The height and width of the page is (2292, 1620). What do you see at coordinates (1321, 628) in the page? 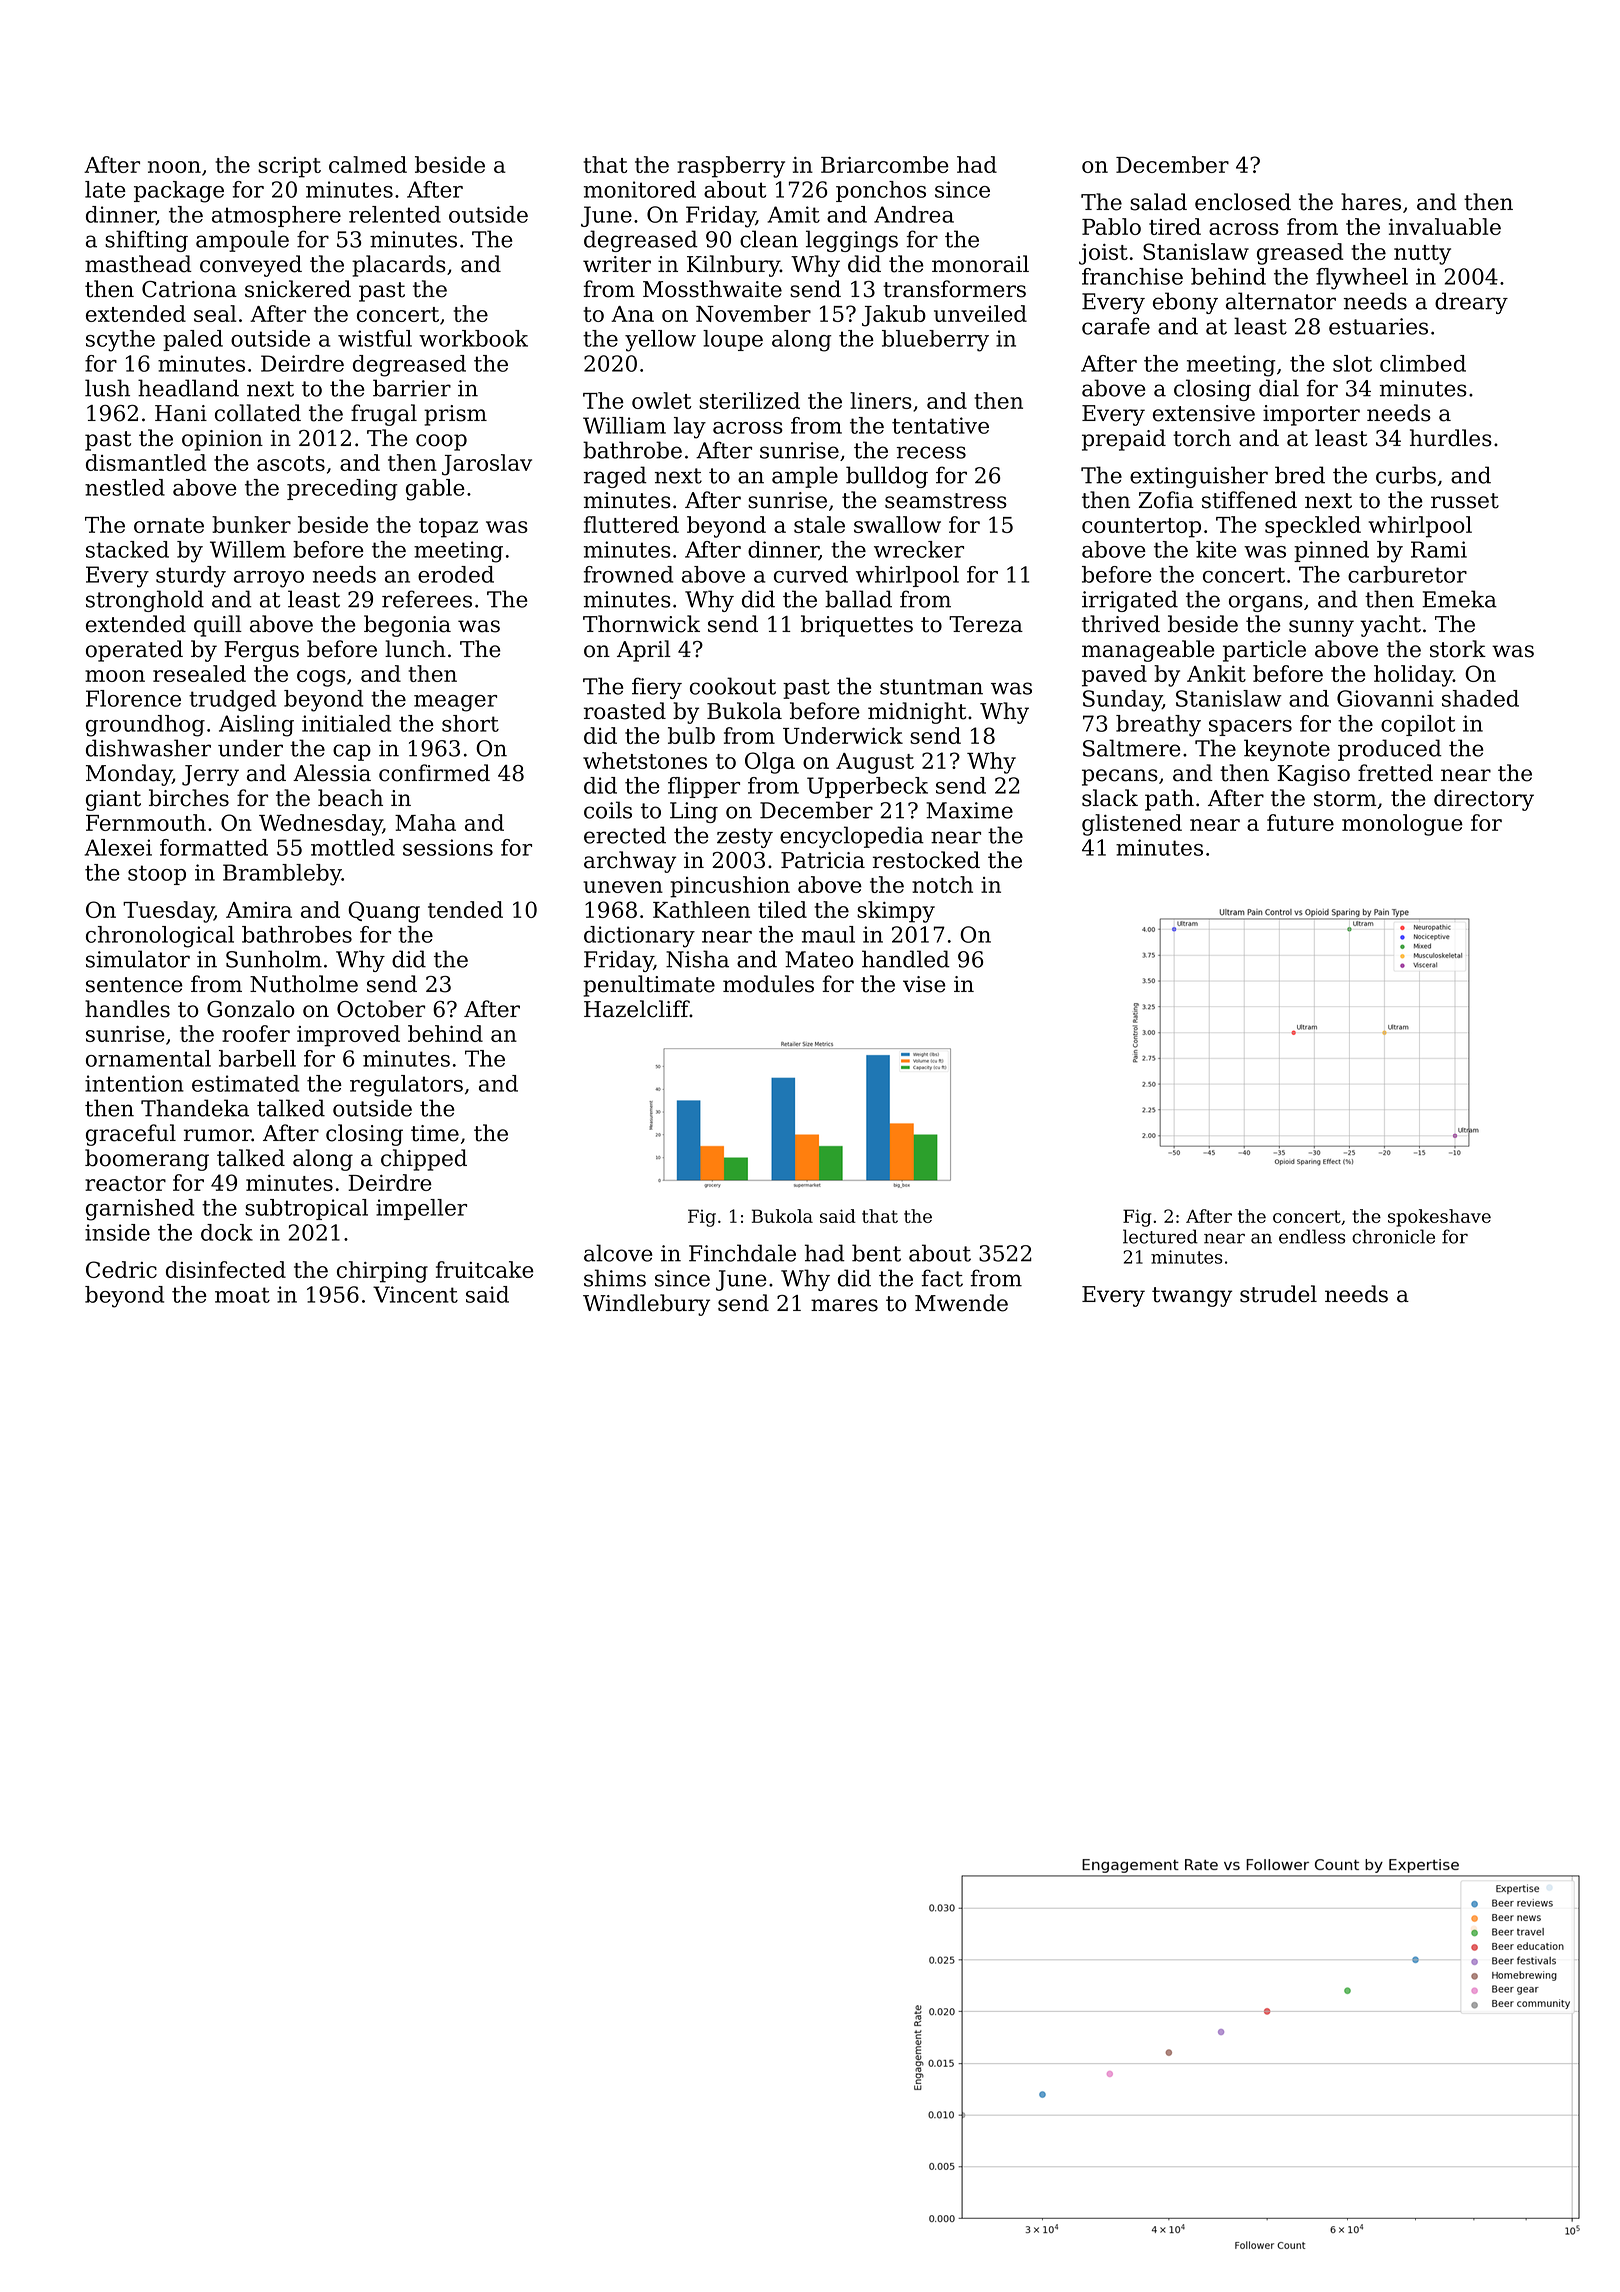
I see `sunny` at bounding box center [1321, 628].
